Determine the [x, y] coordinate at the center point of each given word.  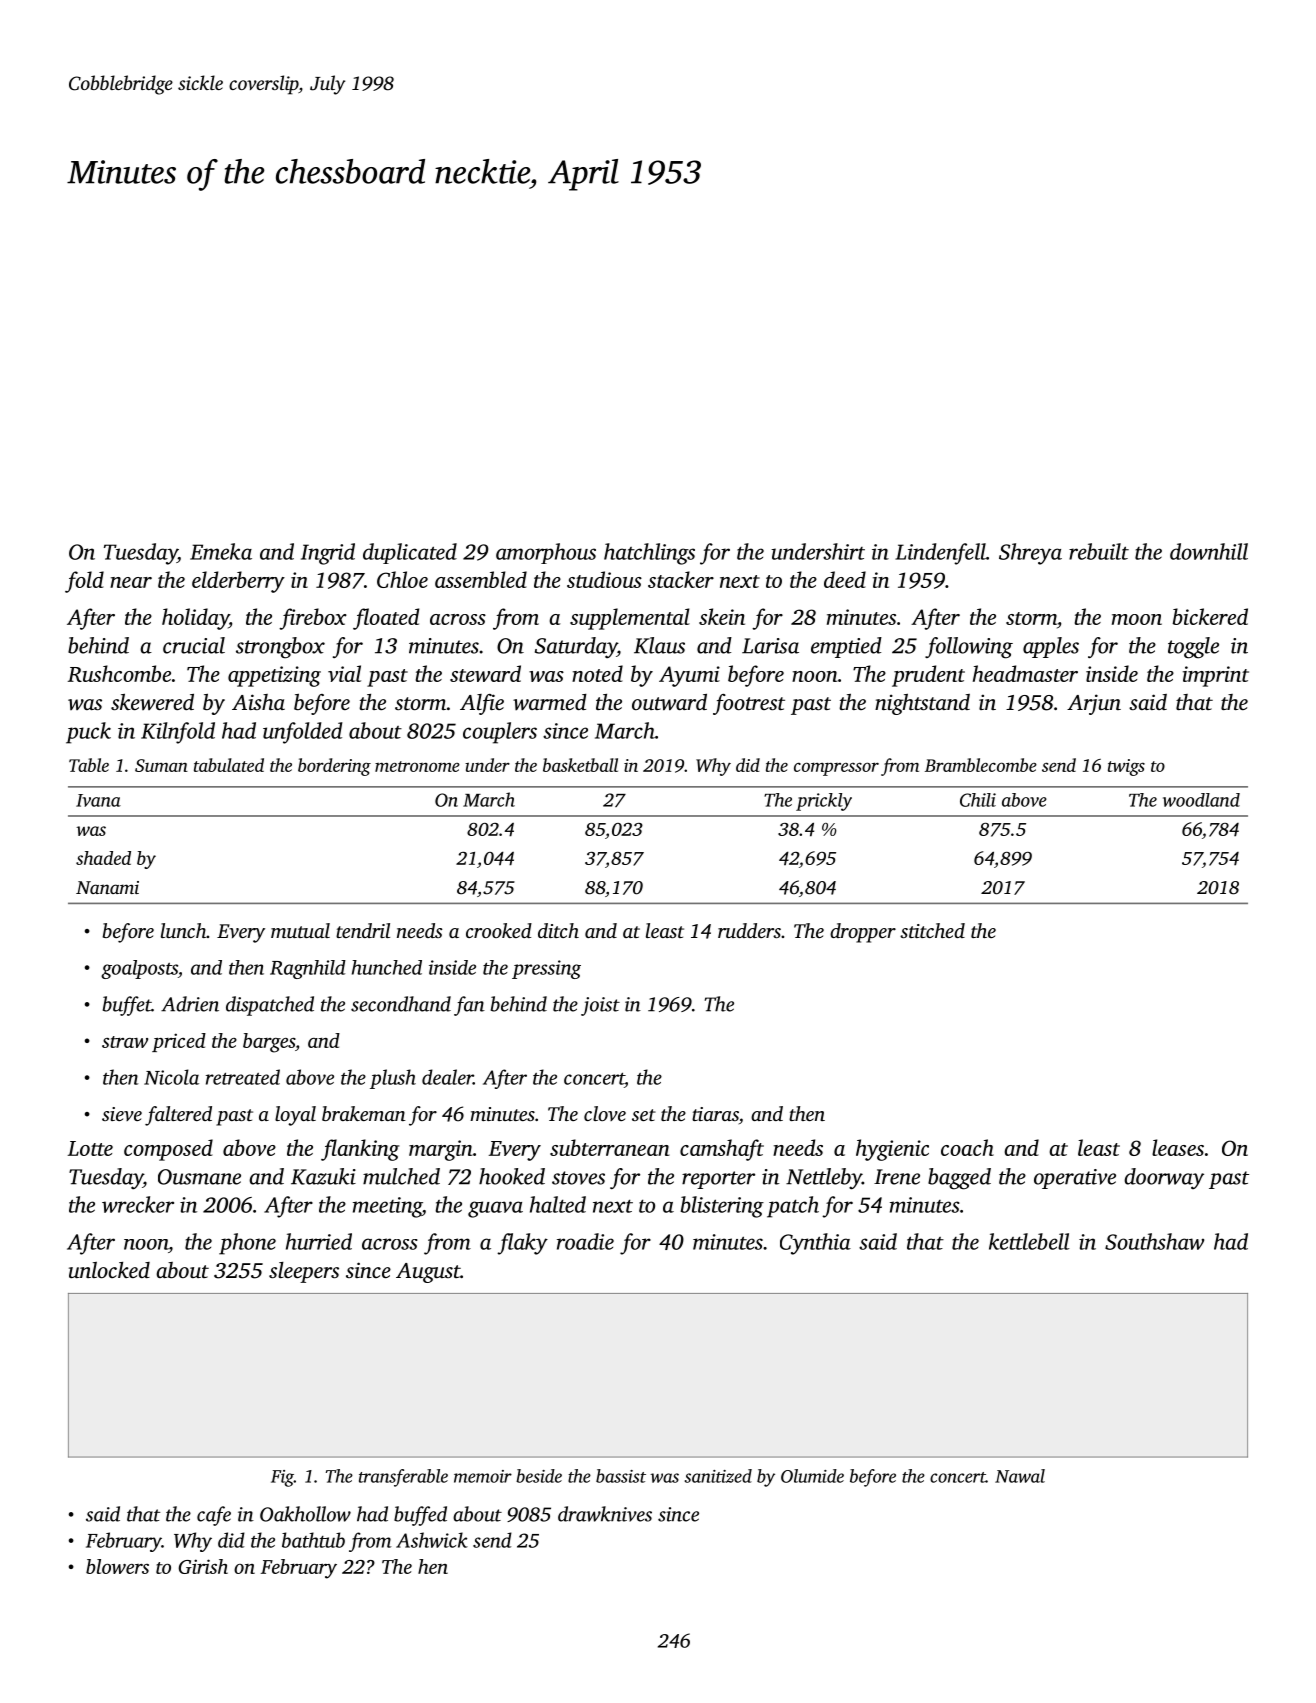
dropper [863, 933]
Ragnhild [308, 969]
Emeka [221, 551]
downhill [1209, 551]
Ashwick [432, 1540]
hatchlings [649, 554]
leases [1178, 1147]
